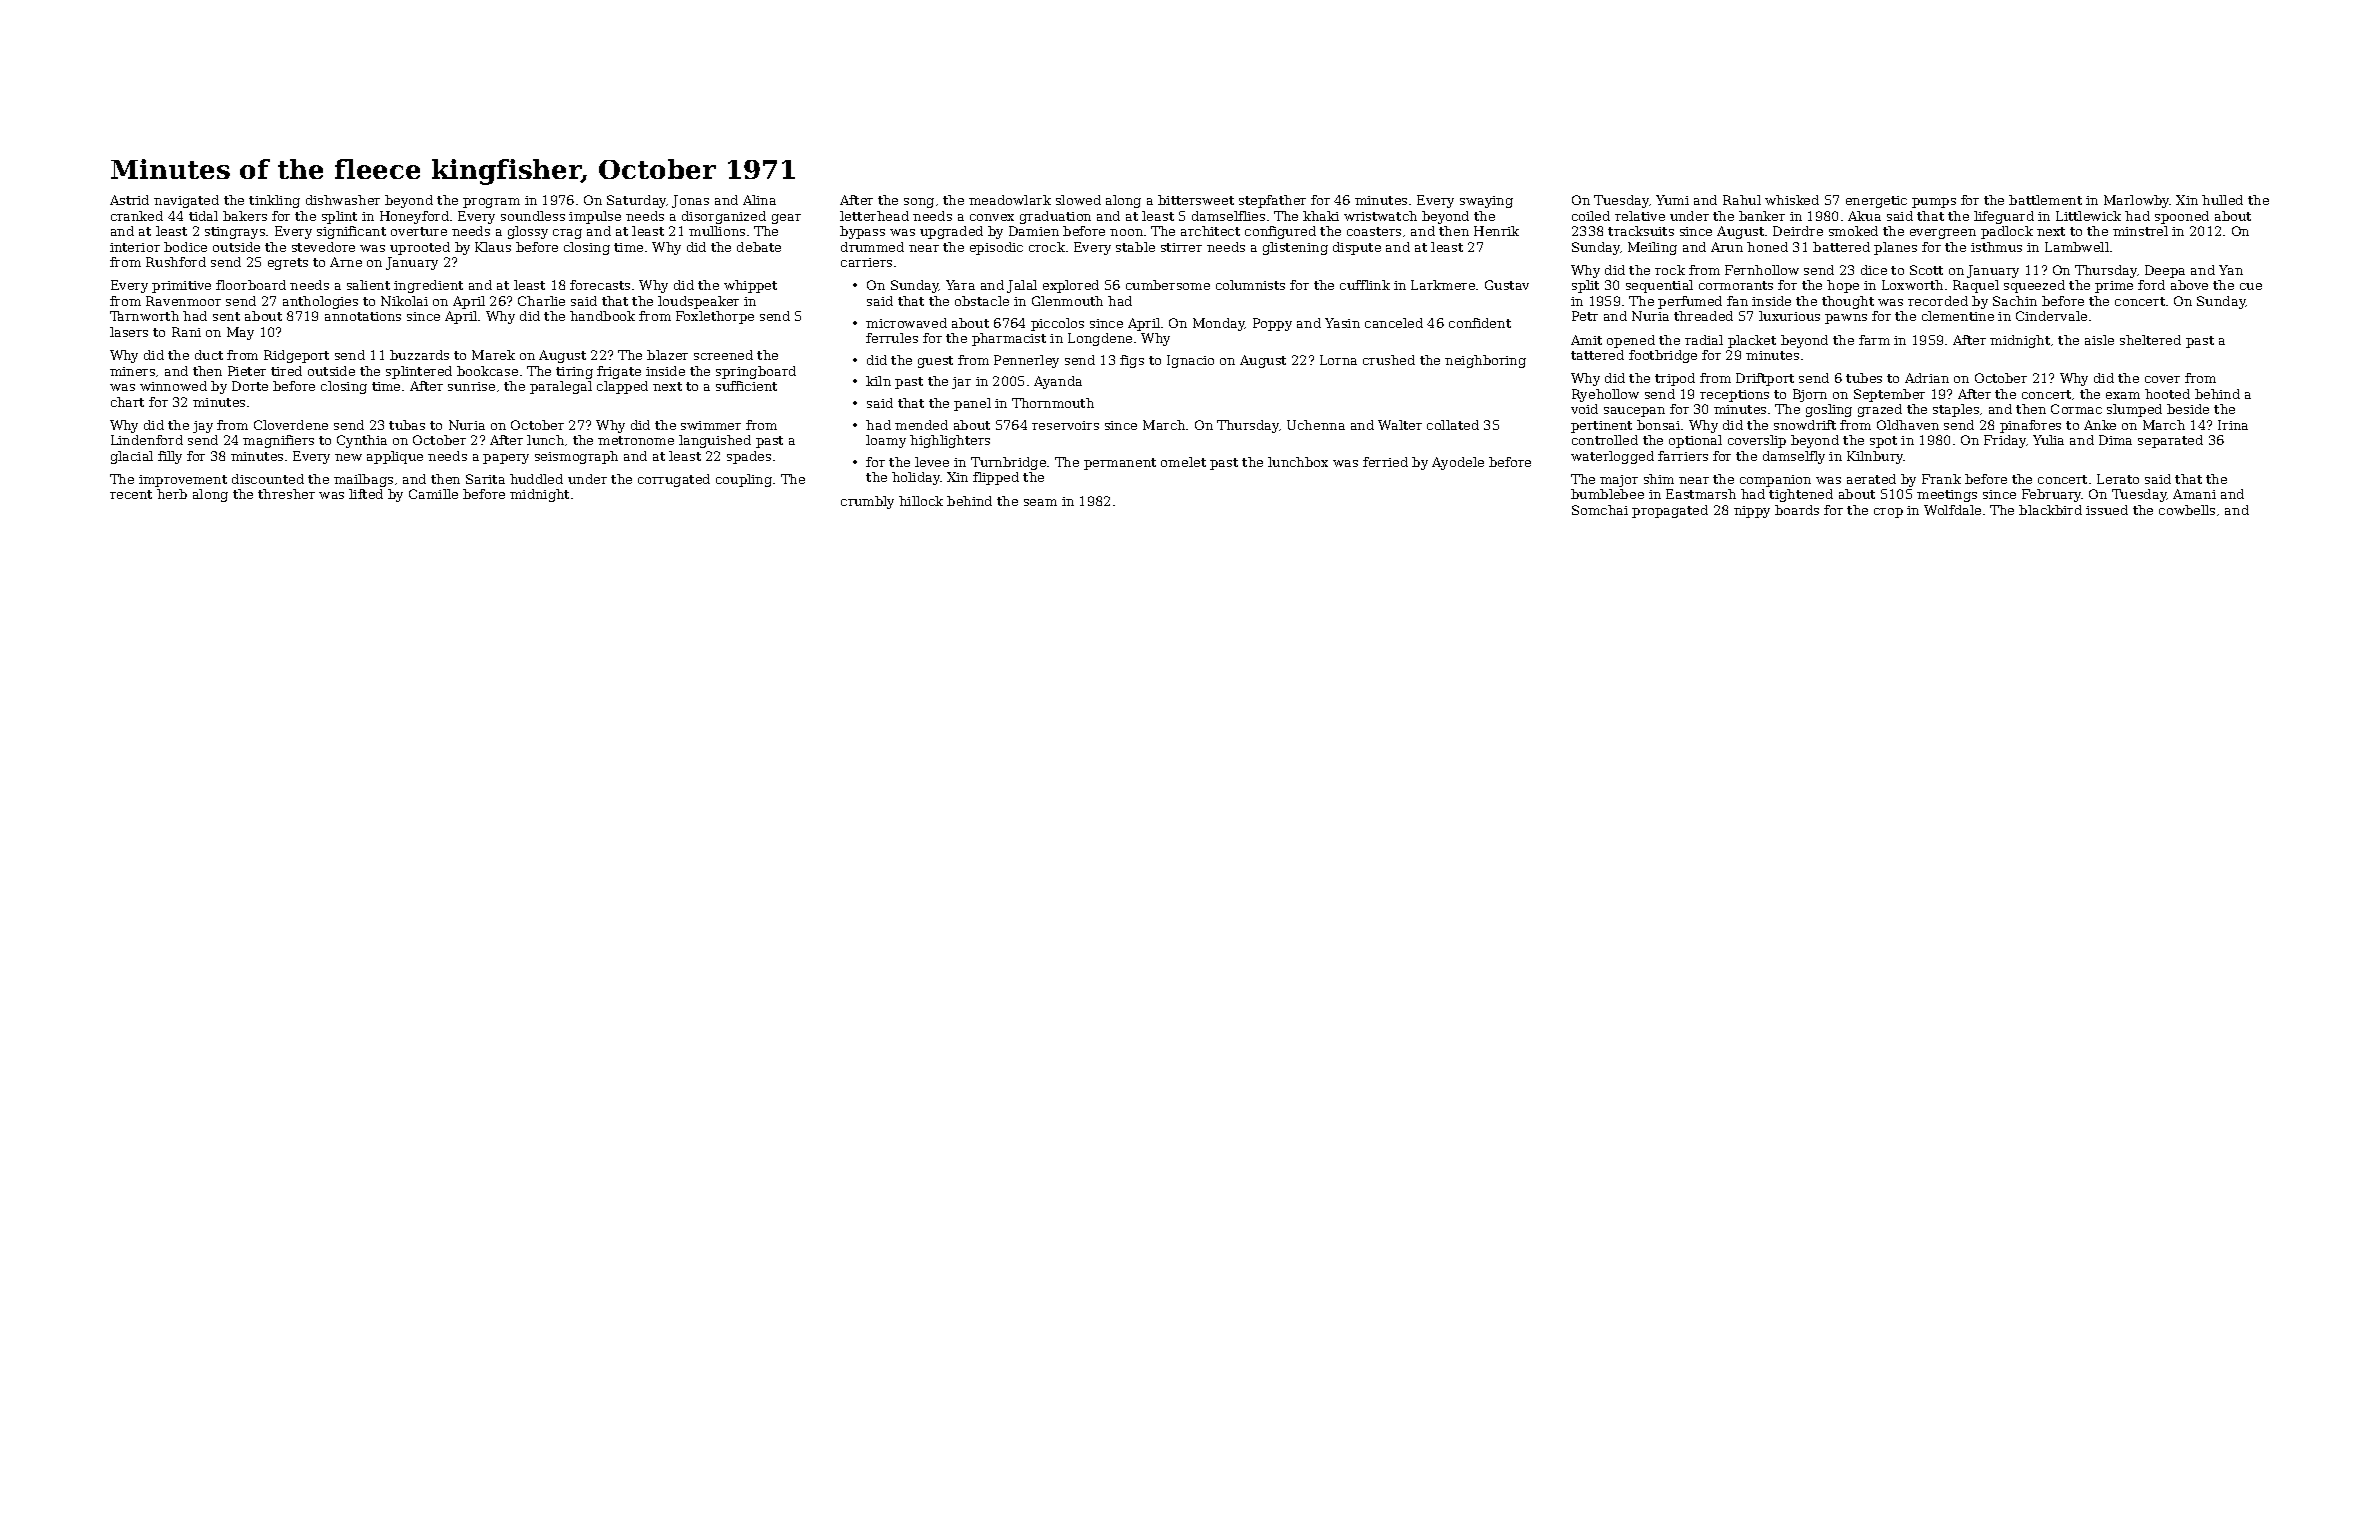  Describe the element at coordinates (419, 355) in the screenshot. I see `buzzards` at that location.
